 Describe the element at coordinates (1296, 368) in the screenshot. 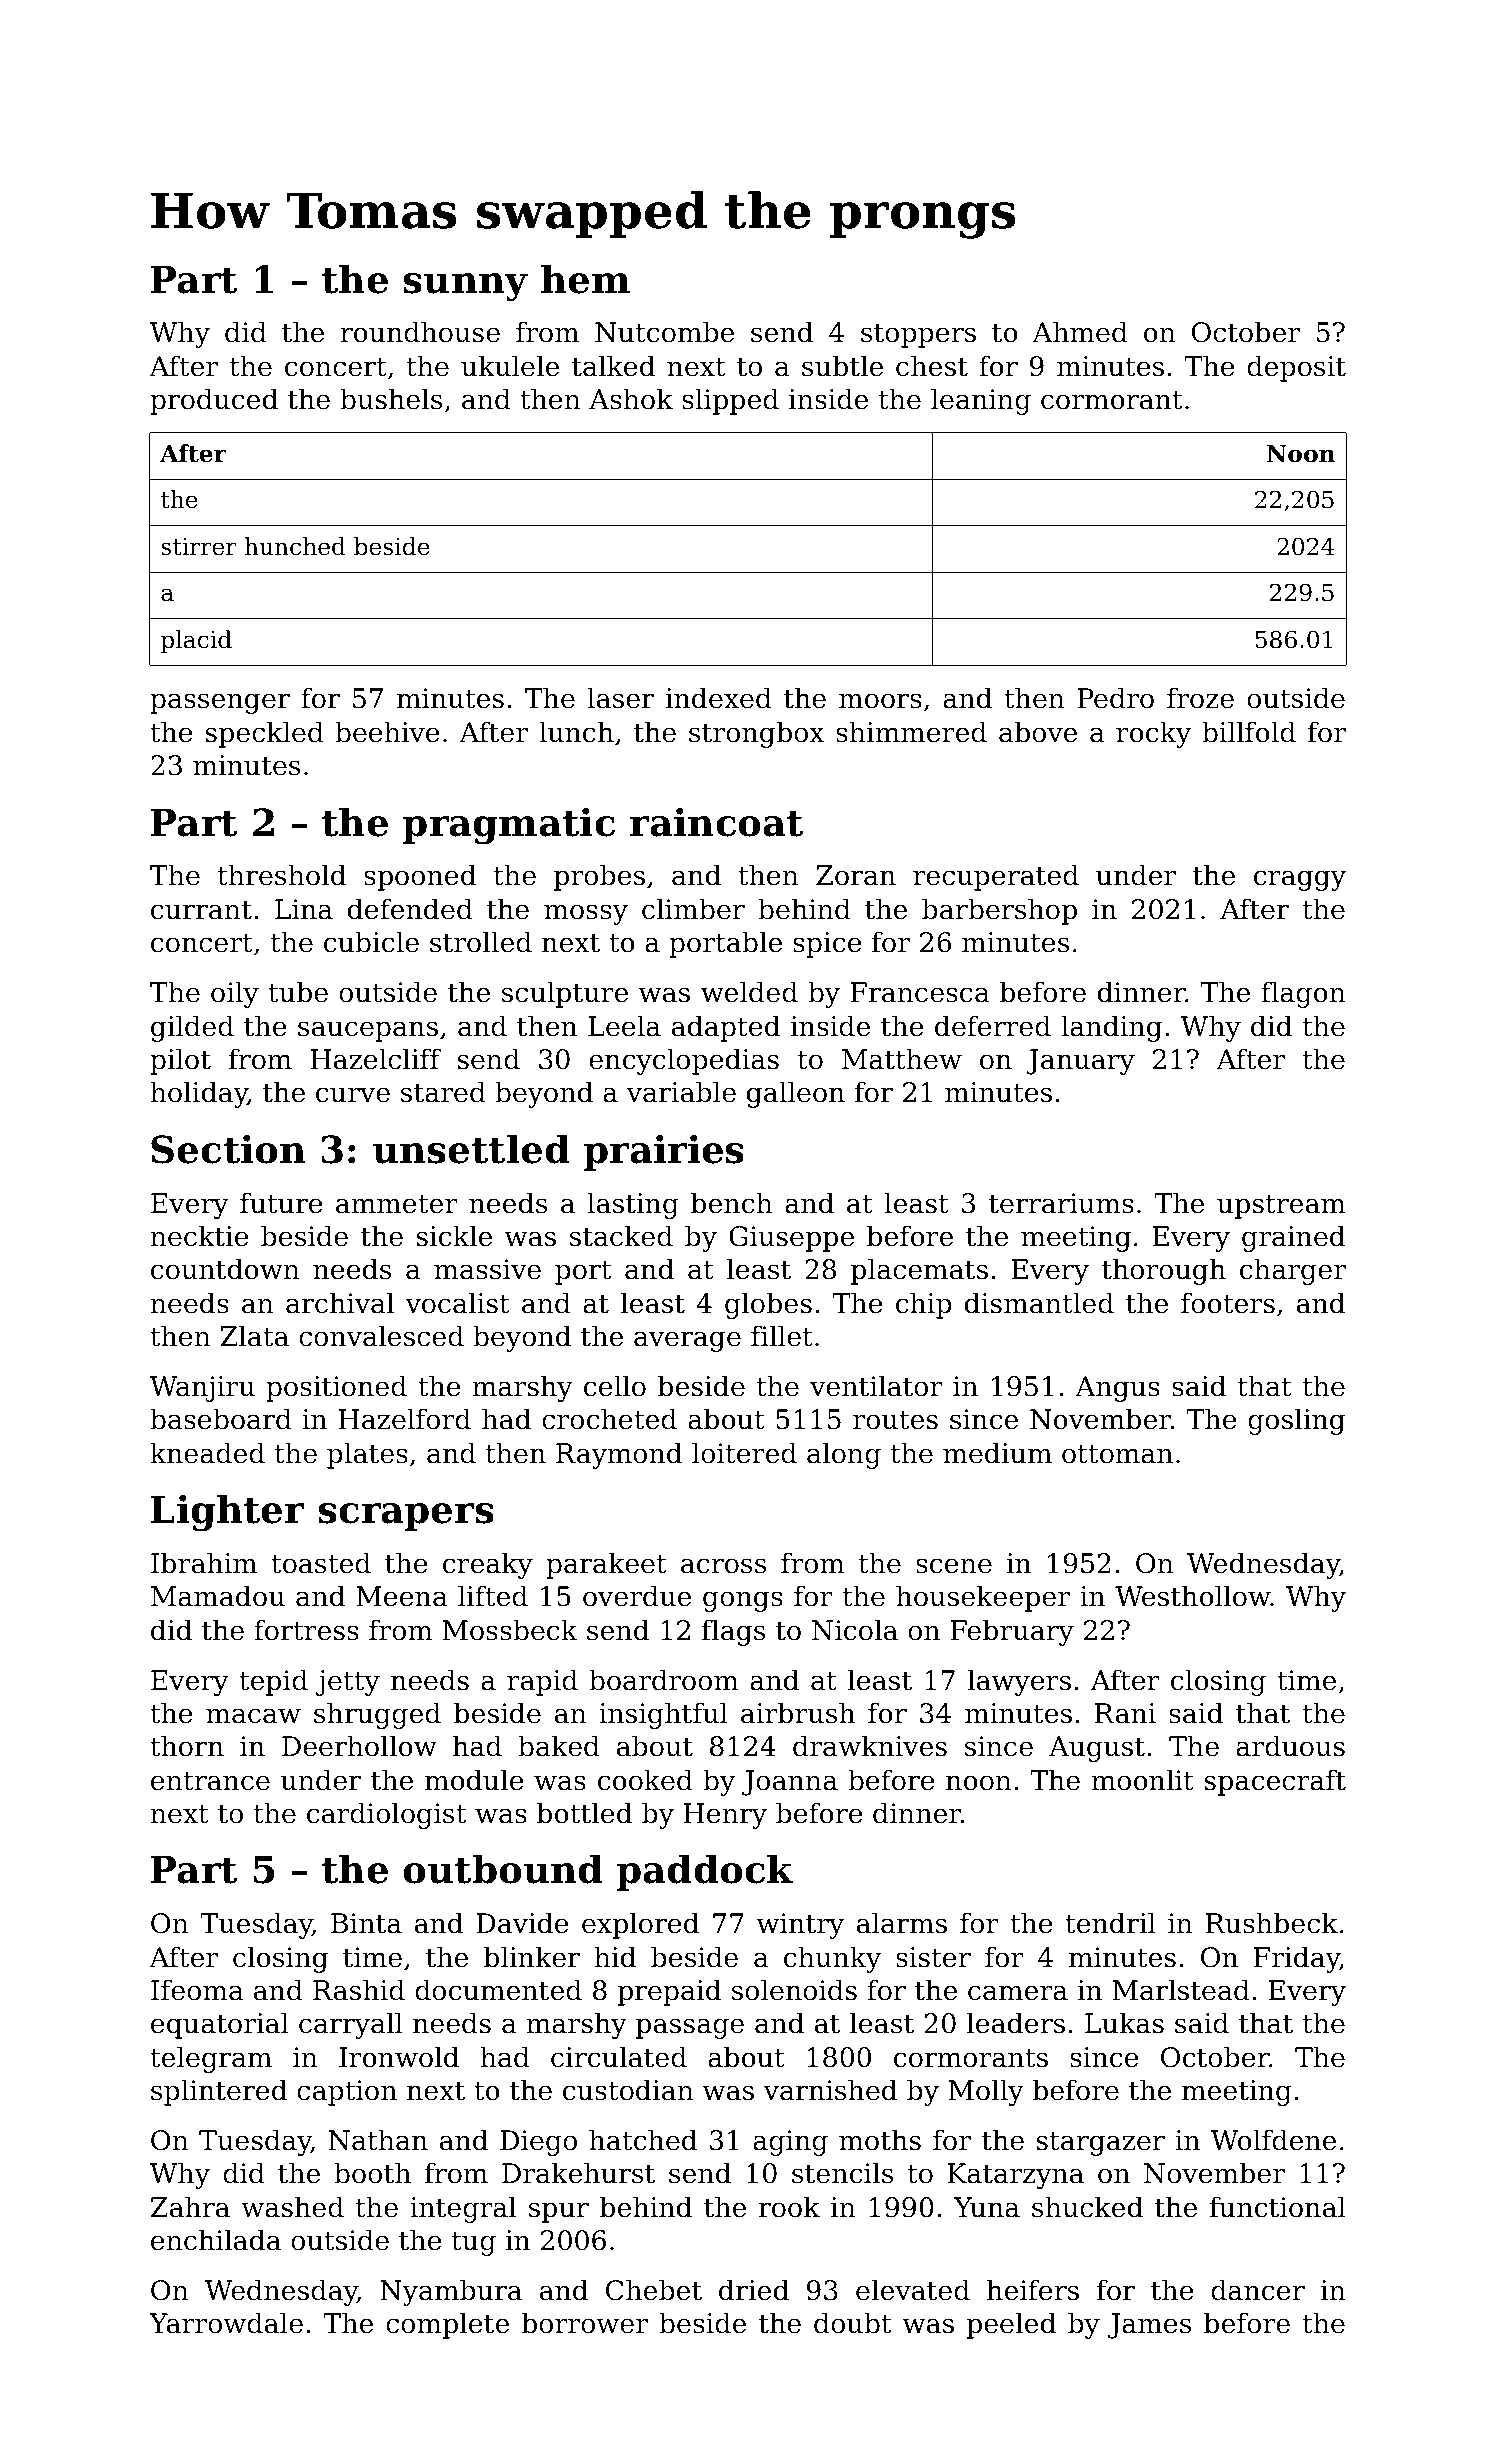

I see `deposit` at that location.
